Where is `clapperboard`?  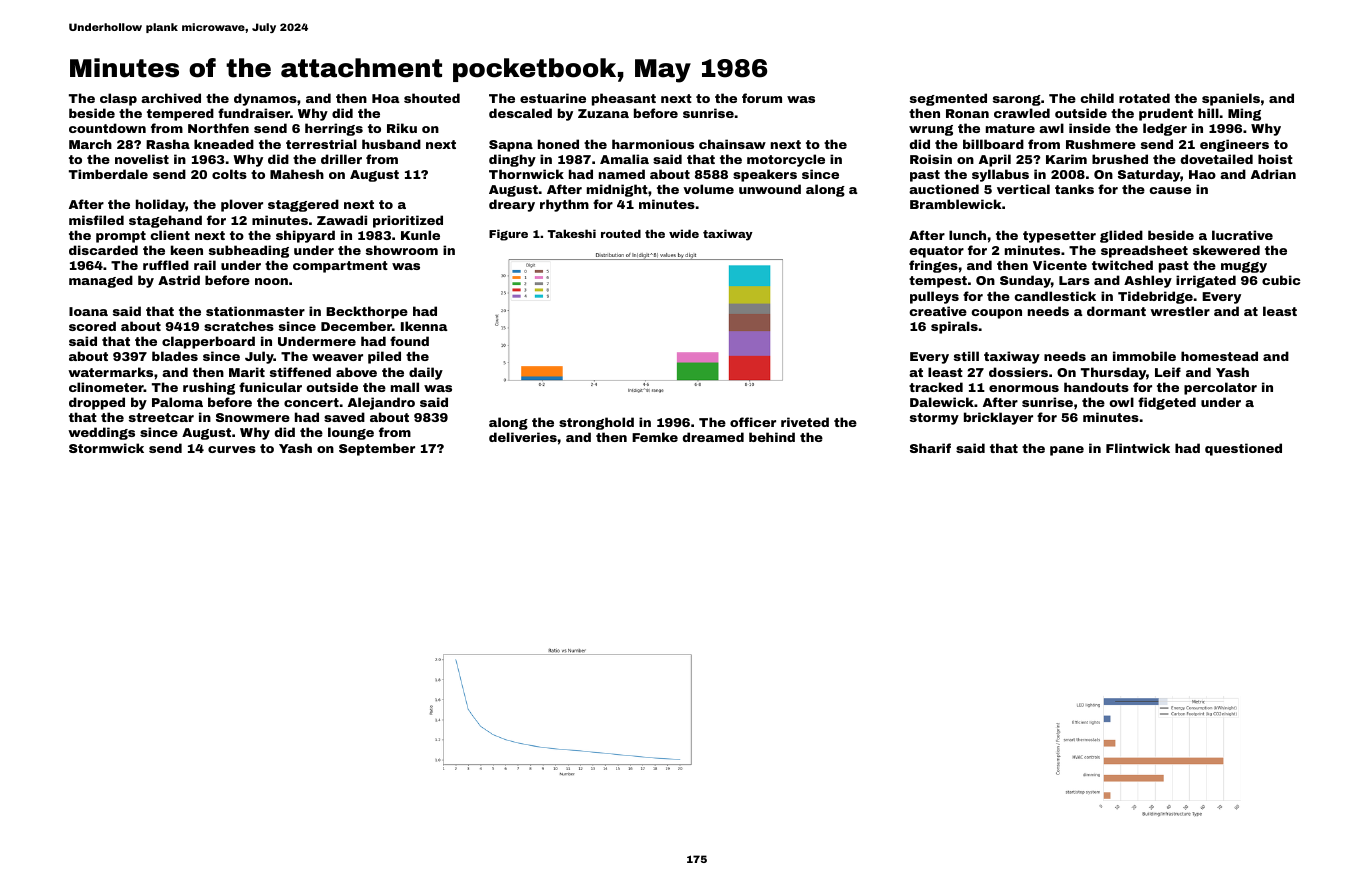 clapperboard is located at coordinates (208, 342).
